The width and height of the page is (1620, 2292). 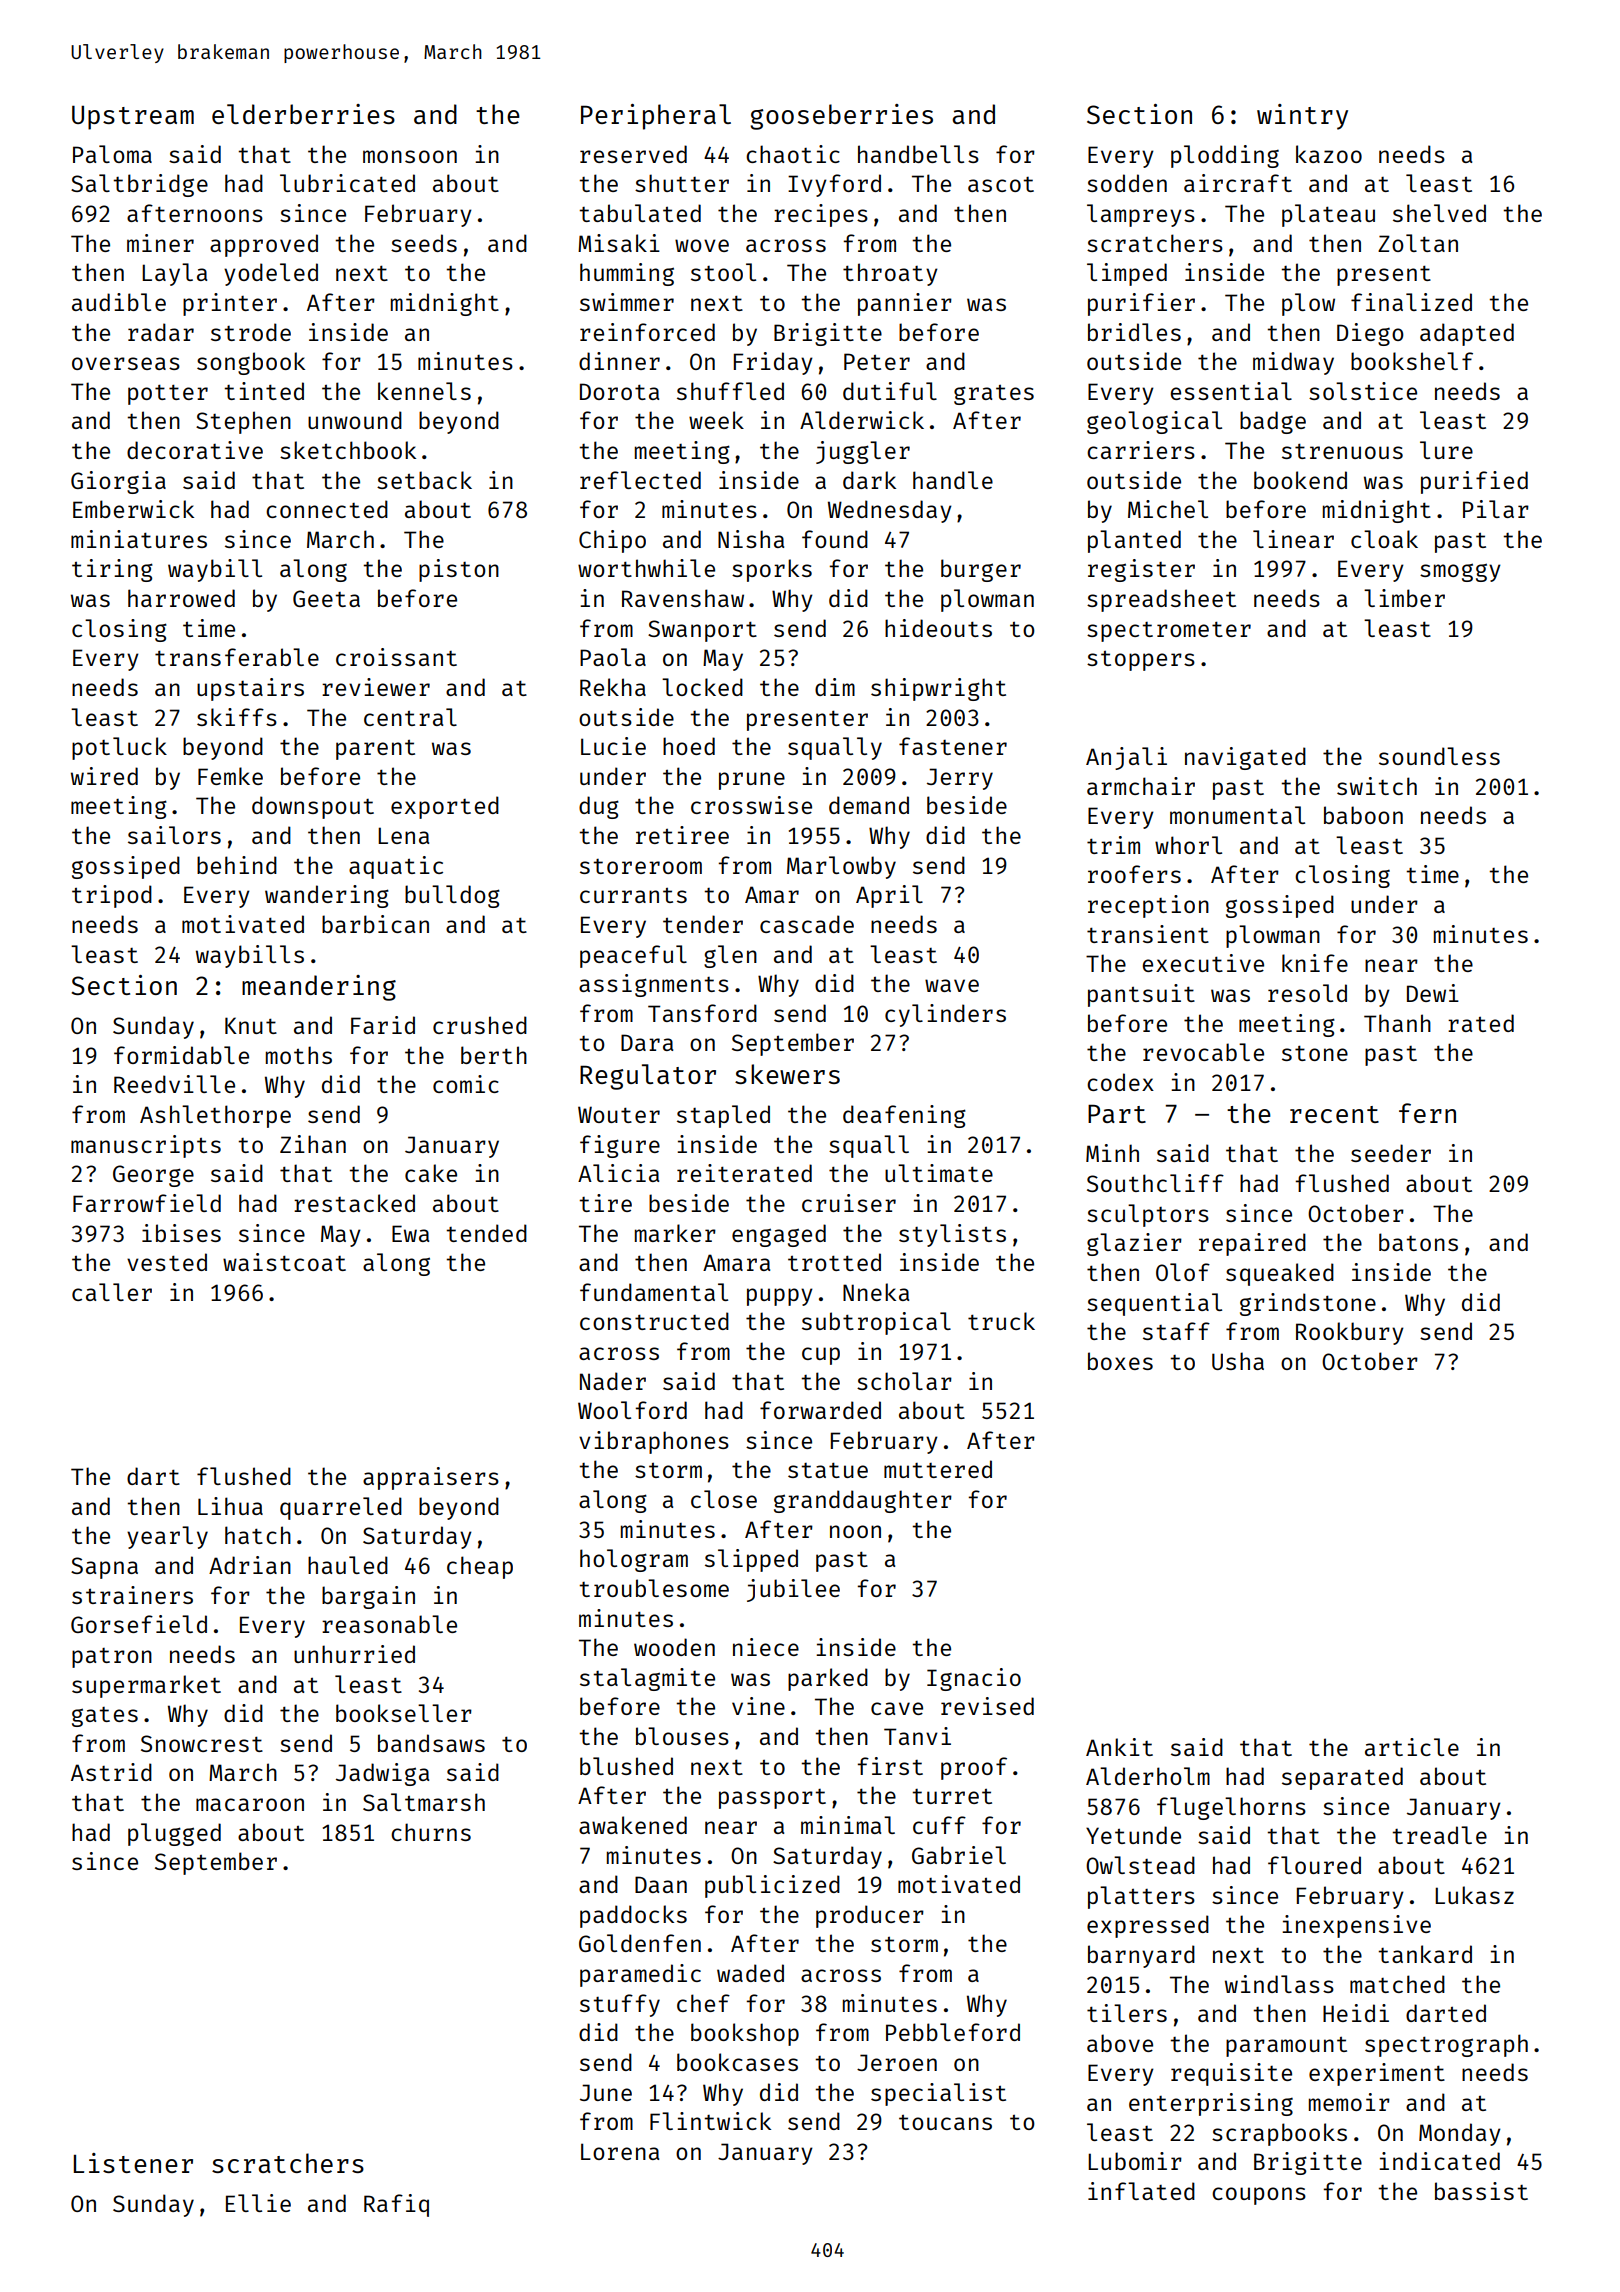 I want to click on reflected, so click(x=640, y=480).
